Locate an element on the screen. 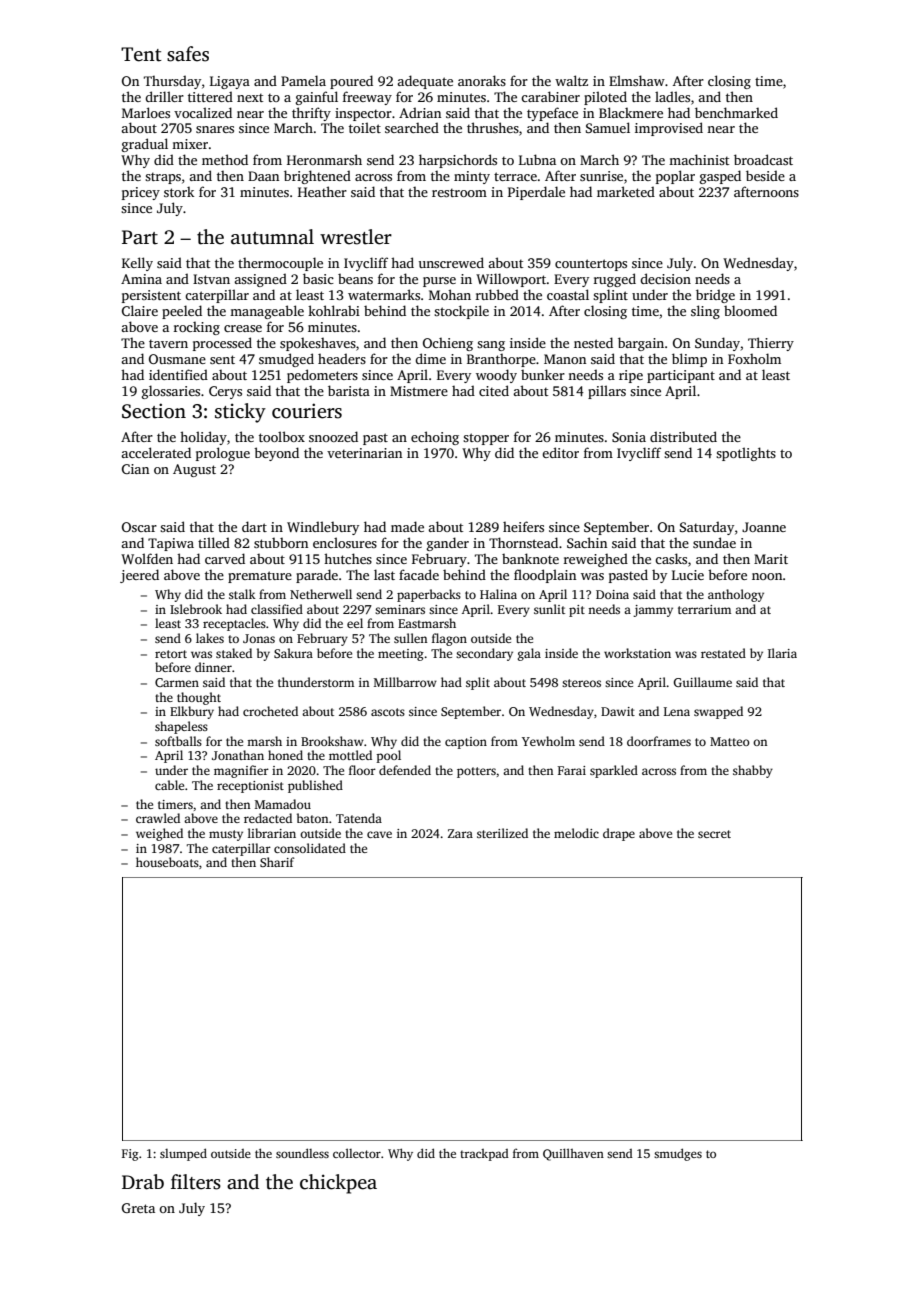 This screenshot has height=1308, width=924. Quillhaven is located at coordinates (573, 1154).
